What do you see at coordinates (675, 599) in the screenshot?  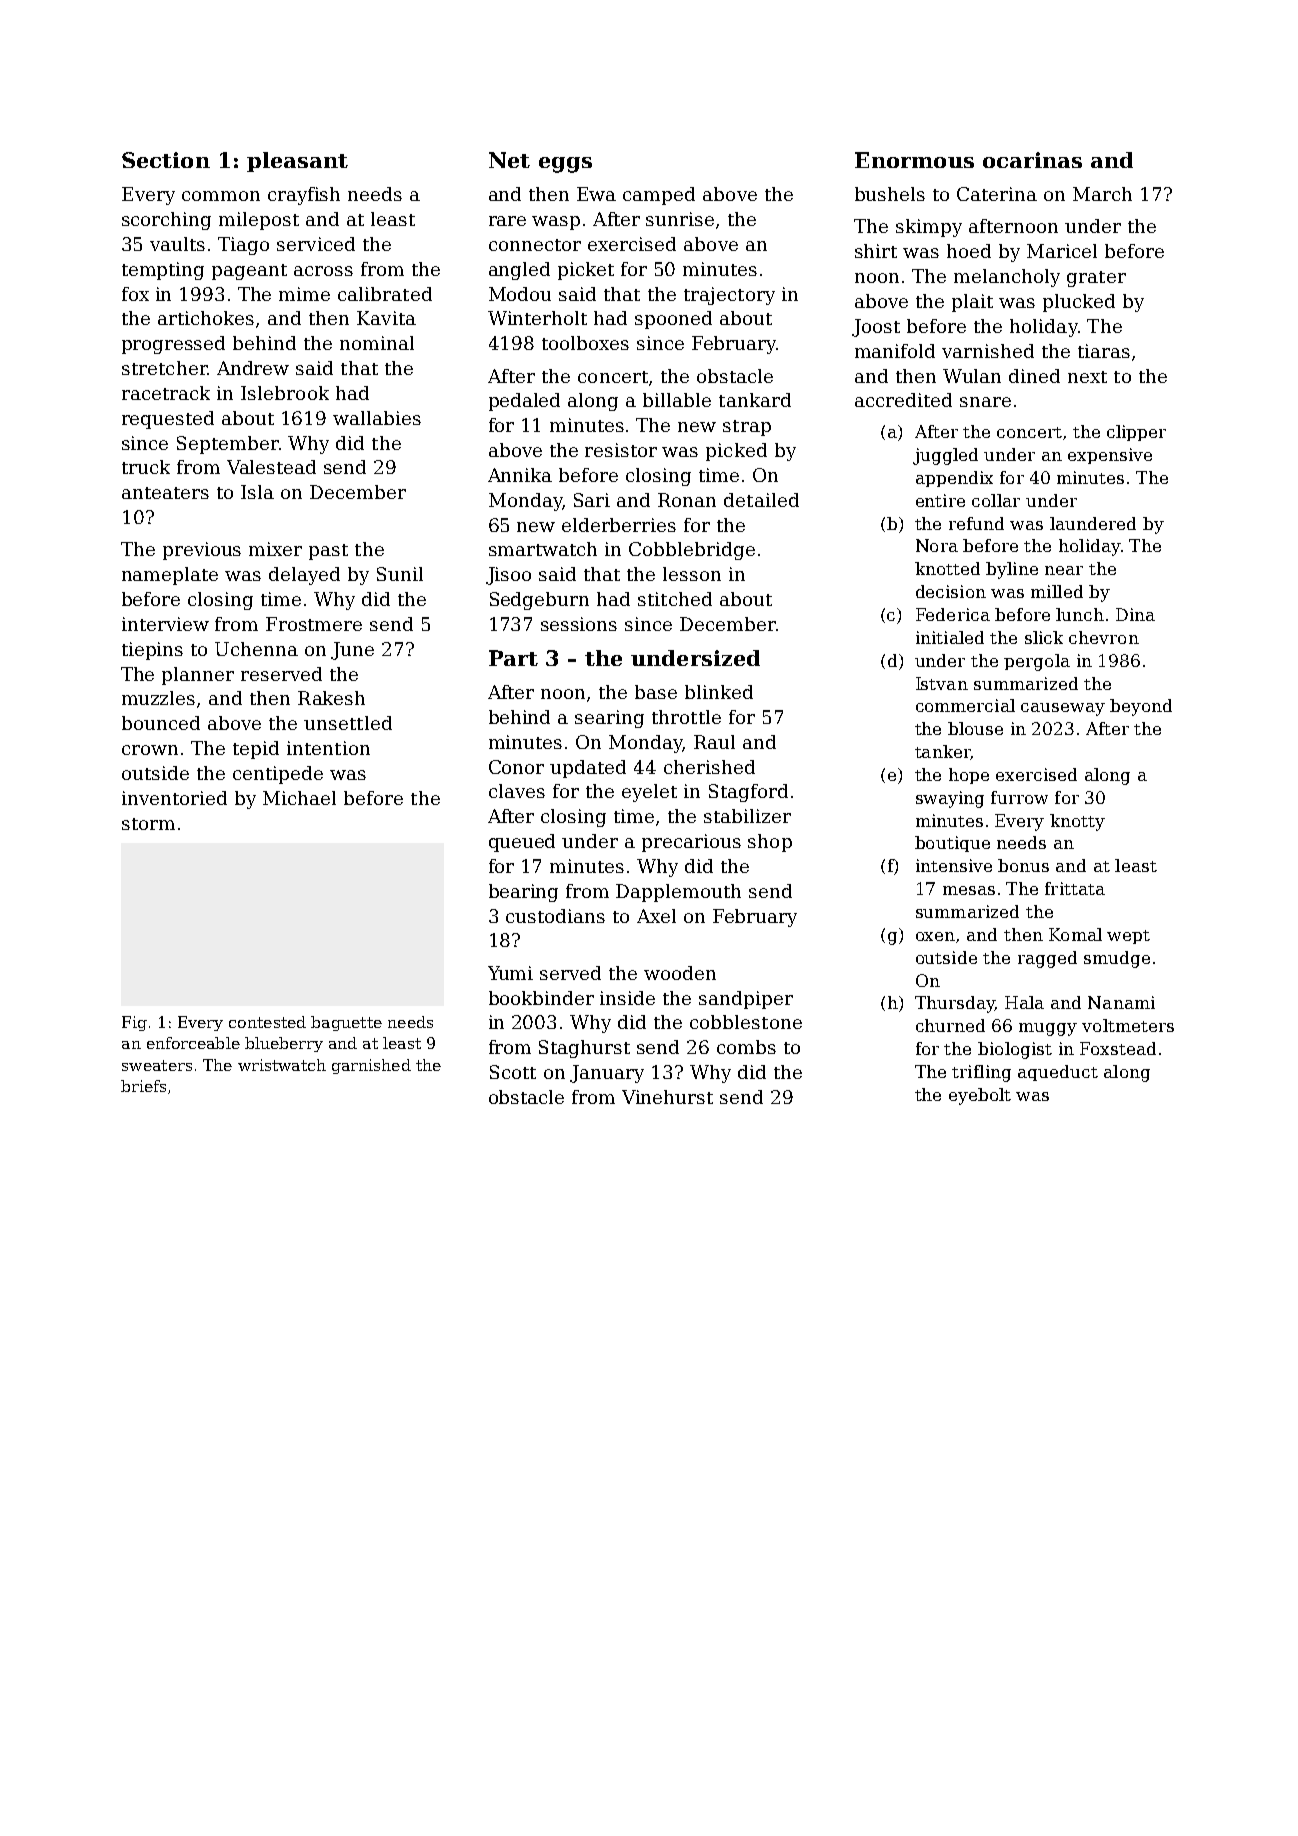 I see `stitched` at bounding box center [675, 599].
